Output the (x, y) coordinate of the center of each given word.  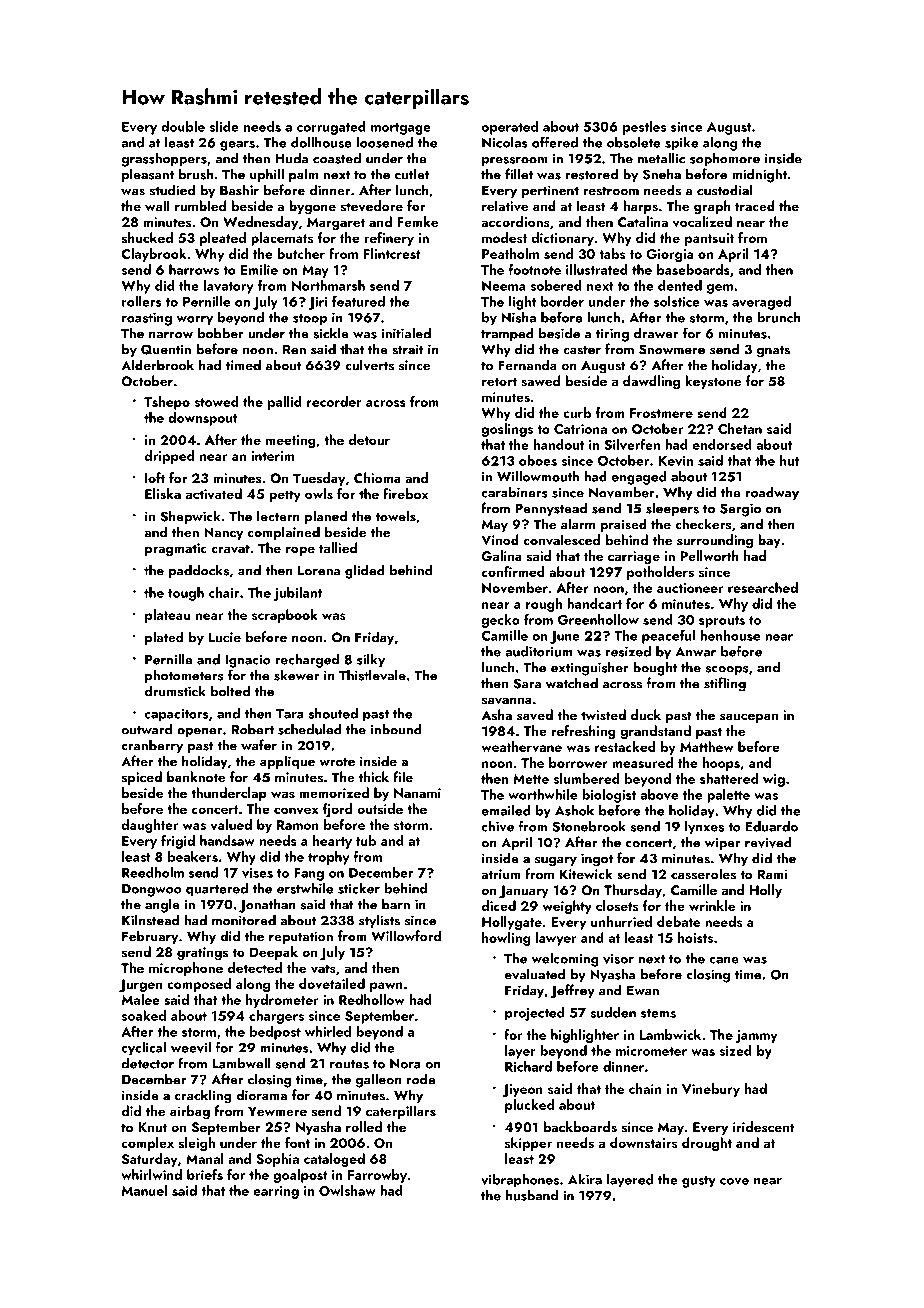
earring (276, 1192)
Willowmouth (538, 476)
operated (509, 128)
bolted (230, 691)
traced (755, 205)
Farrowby (377, 1176)
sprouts (722, 622)
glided (365, 571)
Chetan (740, 428)
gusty (699, 1182)
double (183, 126)
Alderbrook (157, 365)
